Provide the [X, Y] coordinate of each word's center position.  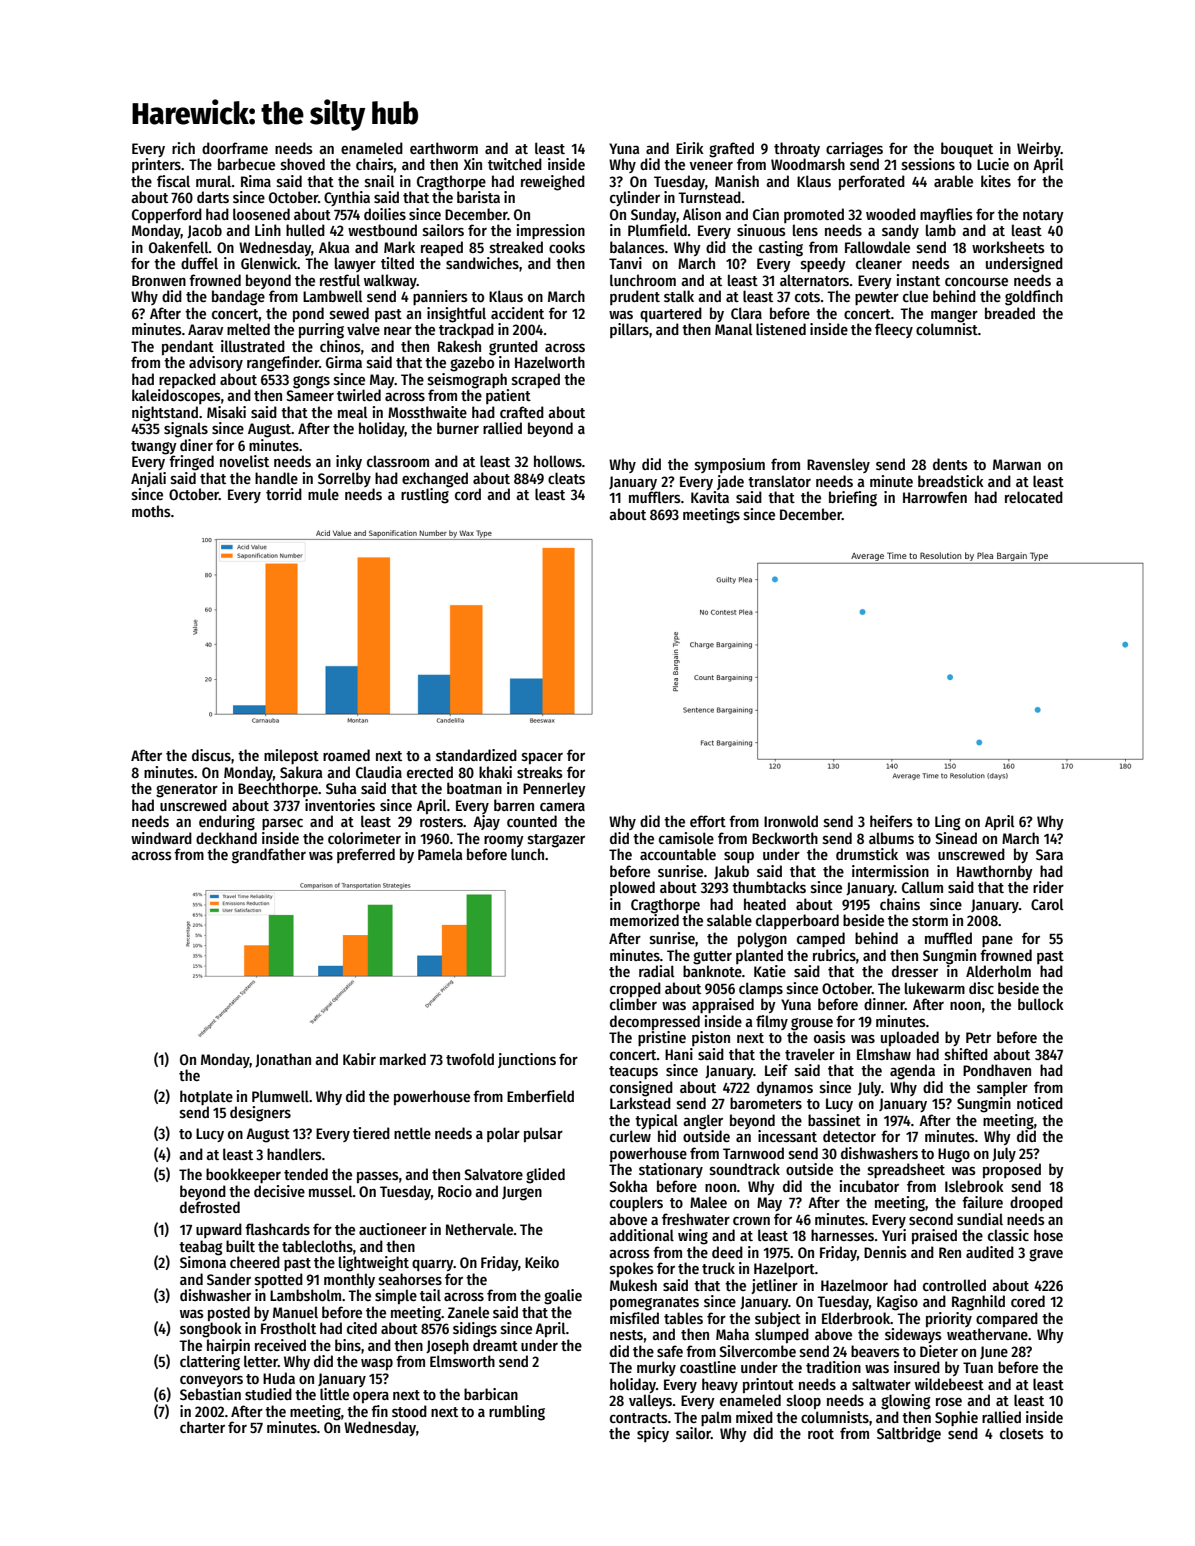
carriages [854, 150]
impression [551, 231]
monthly [349, 1280]
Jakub [731, 872]
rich [183, 148]
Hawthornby [995, 872]
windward [161, 838]
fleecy [894, 330]
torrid [284, 494]
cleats [566, 478]
